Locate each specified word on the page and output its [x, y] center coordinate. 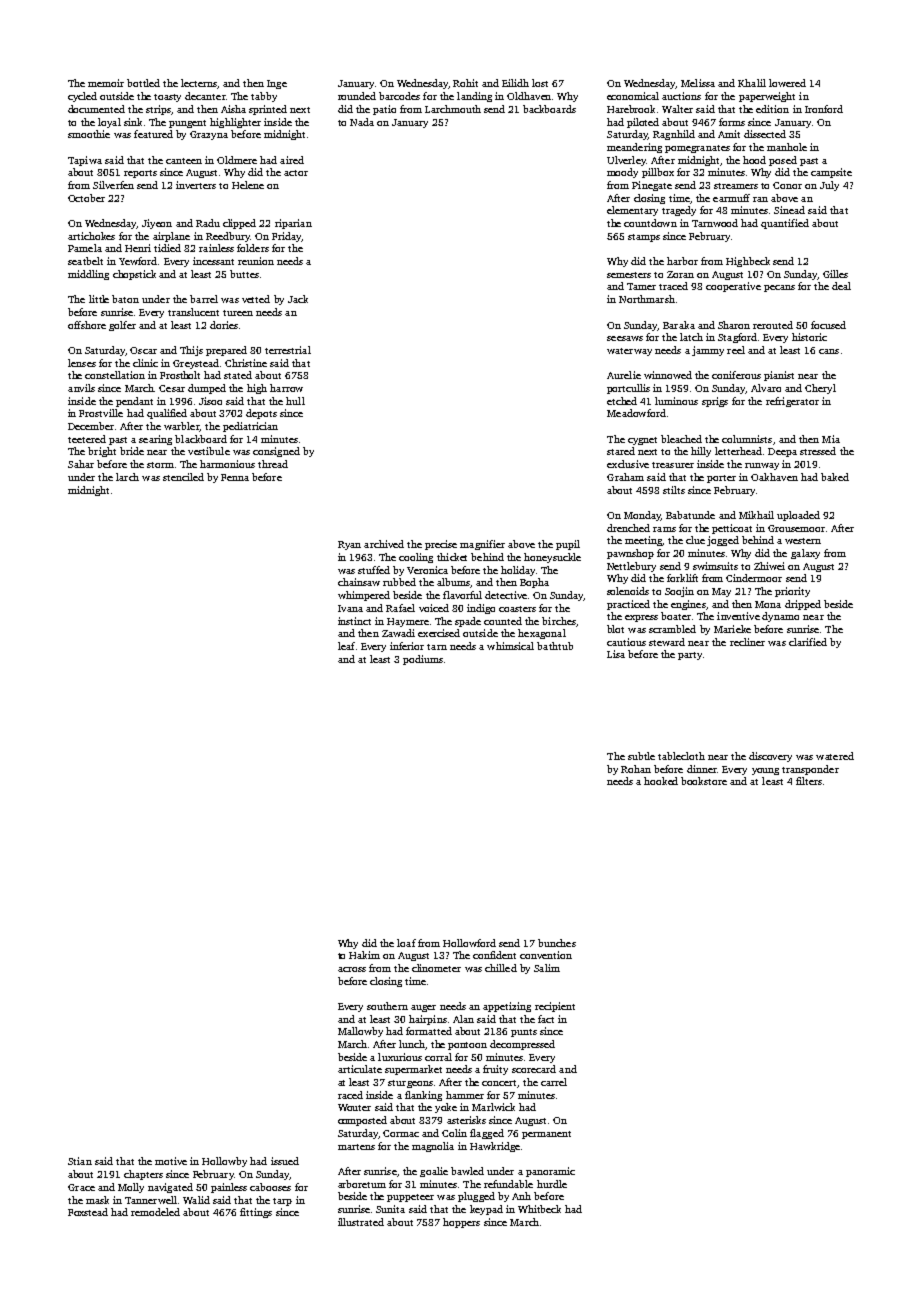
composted [362, 1121]
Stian [80, 1161]
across [352, 969]
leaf [346, 646]
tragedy [679, 211]
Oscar [143, 350]
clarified [808, 642]
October [86, 198]
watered [835, 756]
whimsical [510, 646]
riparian [293, 224]
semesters [629, 275]
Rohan [636, 769]
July [829, 186]
